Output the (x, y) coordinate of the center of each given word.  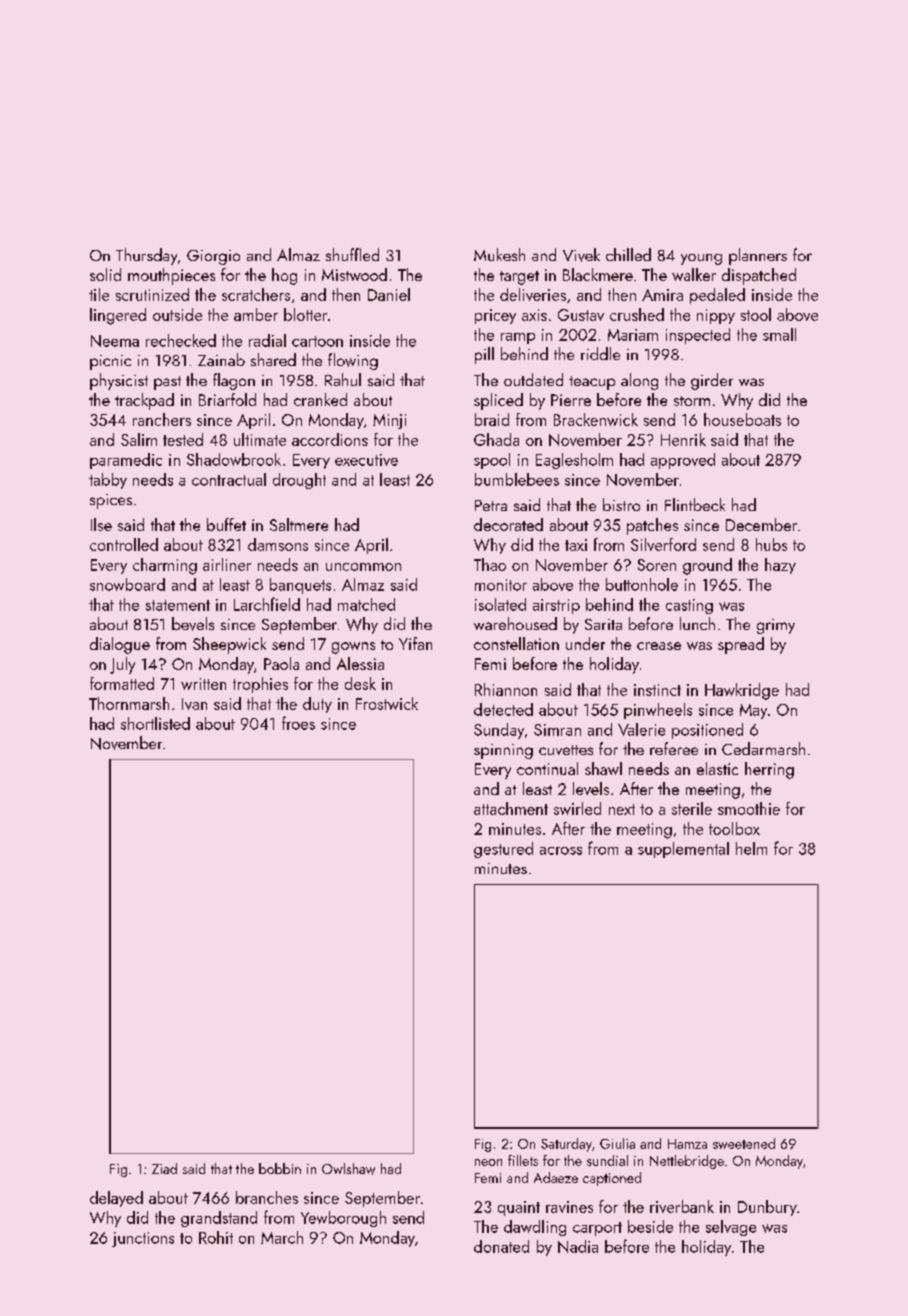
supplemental (683, 850)
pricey (495, 316)
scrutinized (152, 294)
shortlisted (155, 723)
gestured (503, 850)
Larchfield (267, 604)
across (561, 851)
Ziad (164, 1168)
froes (298, 723)
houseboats (742, 419)
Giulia (617, 1143)
